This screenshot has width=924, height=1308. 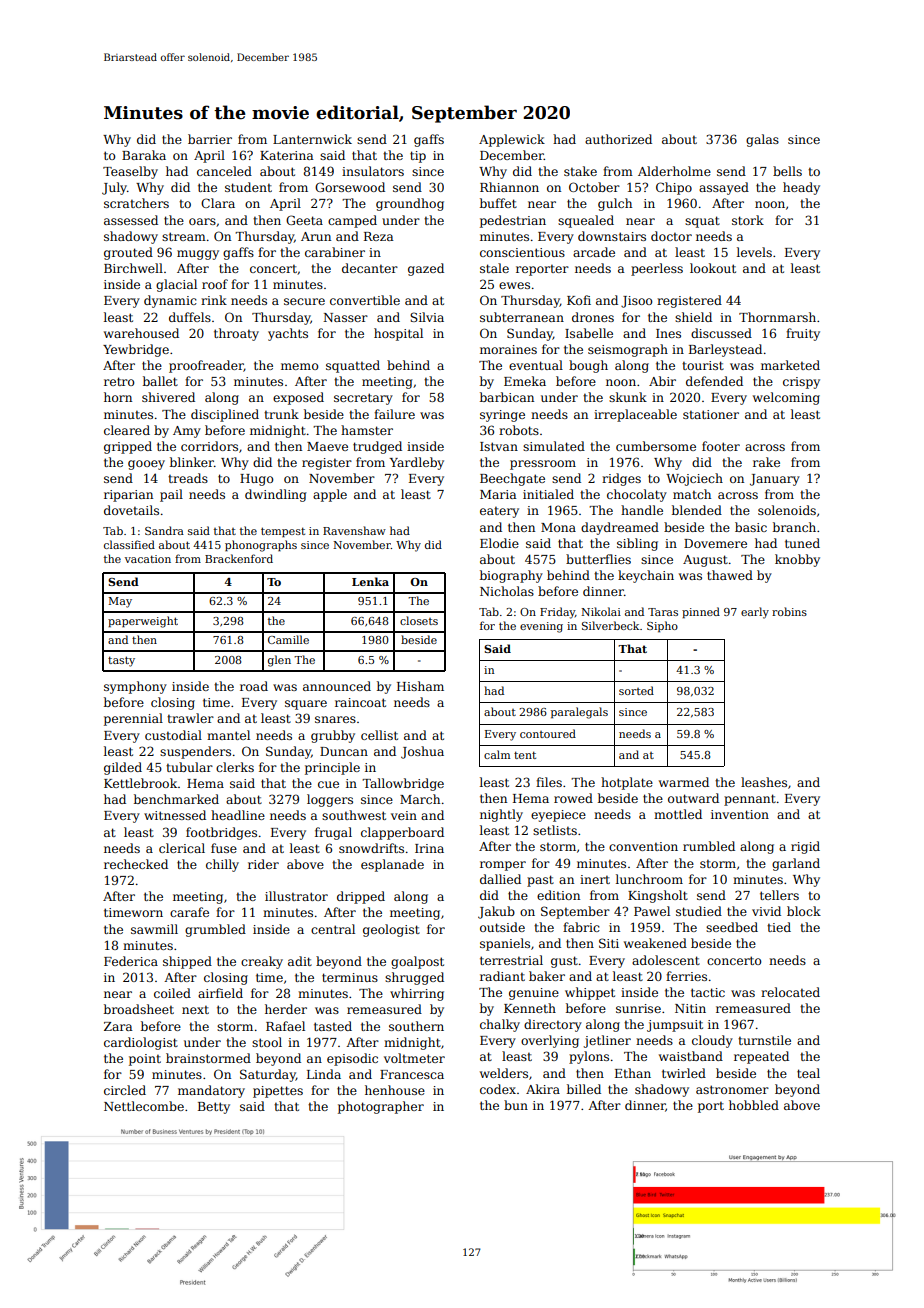 I want to click on outside, so click(x=502, y=927).
